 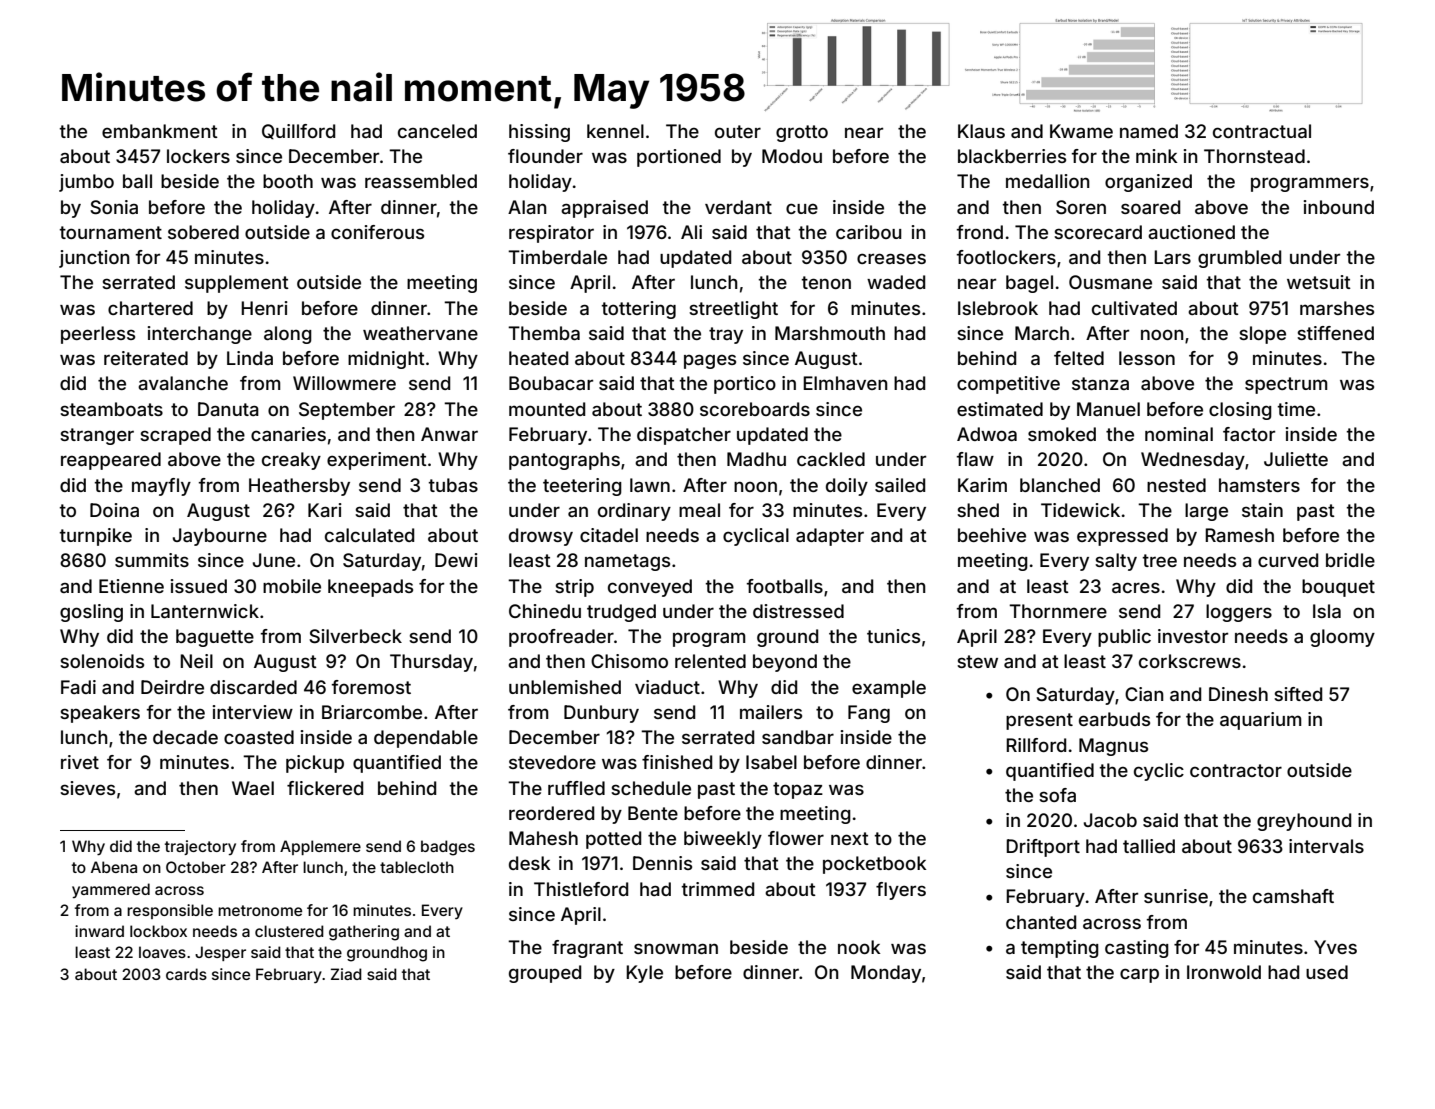 I want to click on Thornmere, so click(x=1058, y=611).
